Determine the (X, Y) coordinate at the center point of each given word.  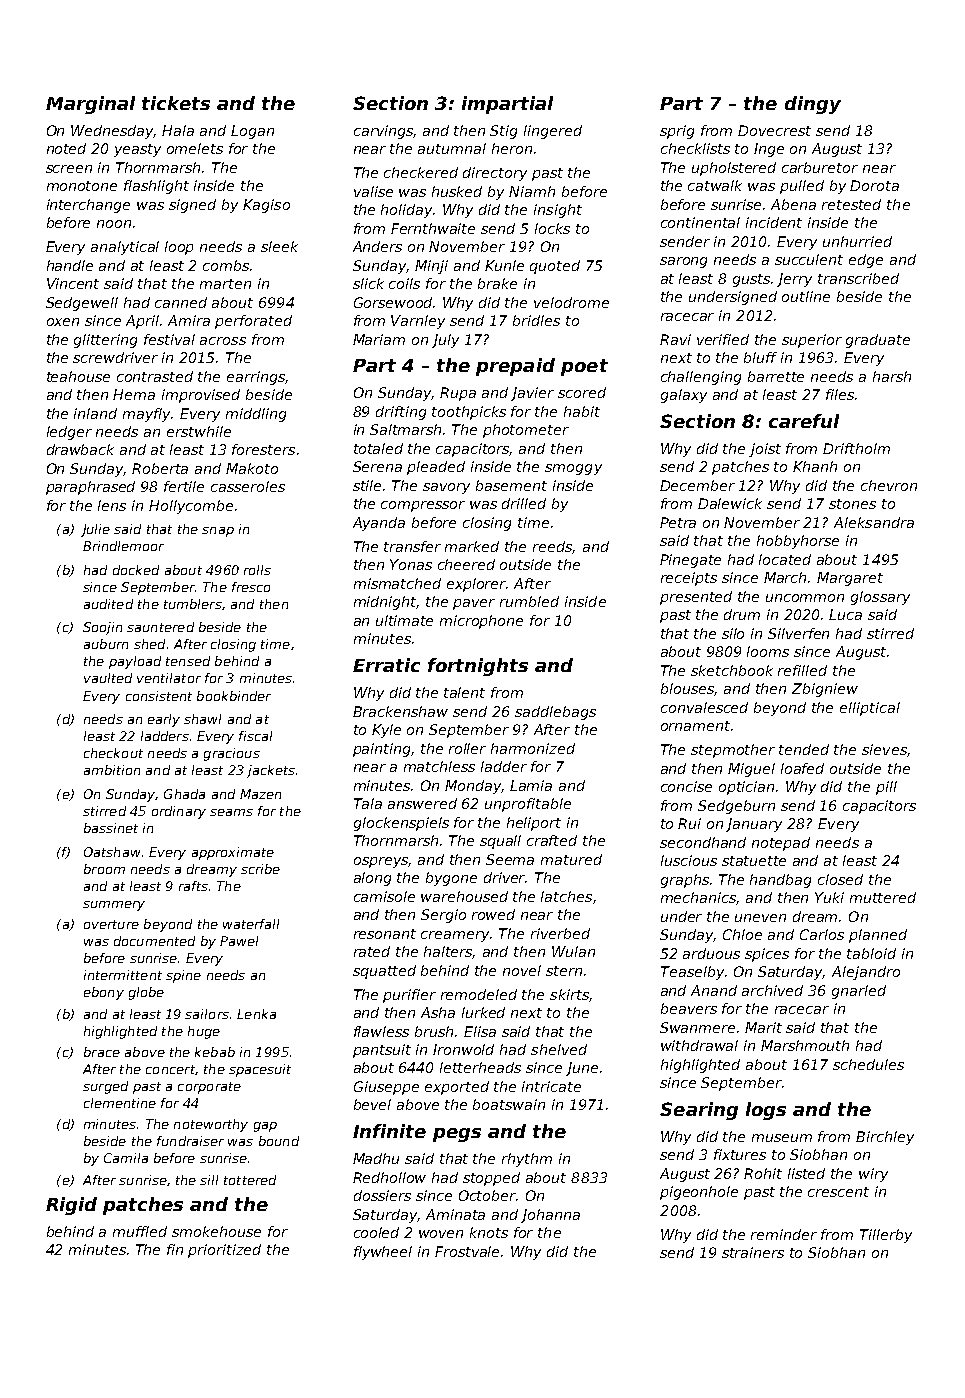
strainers (753, 1252)
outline (806, 296)
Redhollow (389, 1177)
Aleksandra (874, 522)
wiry (873, 1175)
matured (571, 859)
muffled (140, 1231)
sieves (884, 749)
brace (102, 1052)
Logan (252, 132)
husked (457, 191)
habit (582, 411)
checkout (113, 753)
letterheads (480, 1067)
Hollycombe (191, 507)
